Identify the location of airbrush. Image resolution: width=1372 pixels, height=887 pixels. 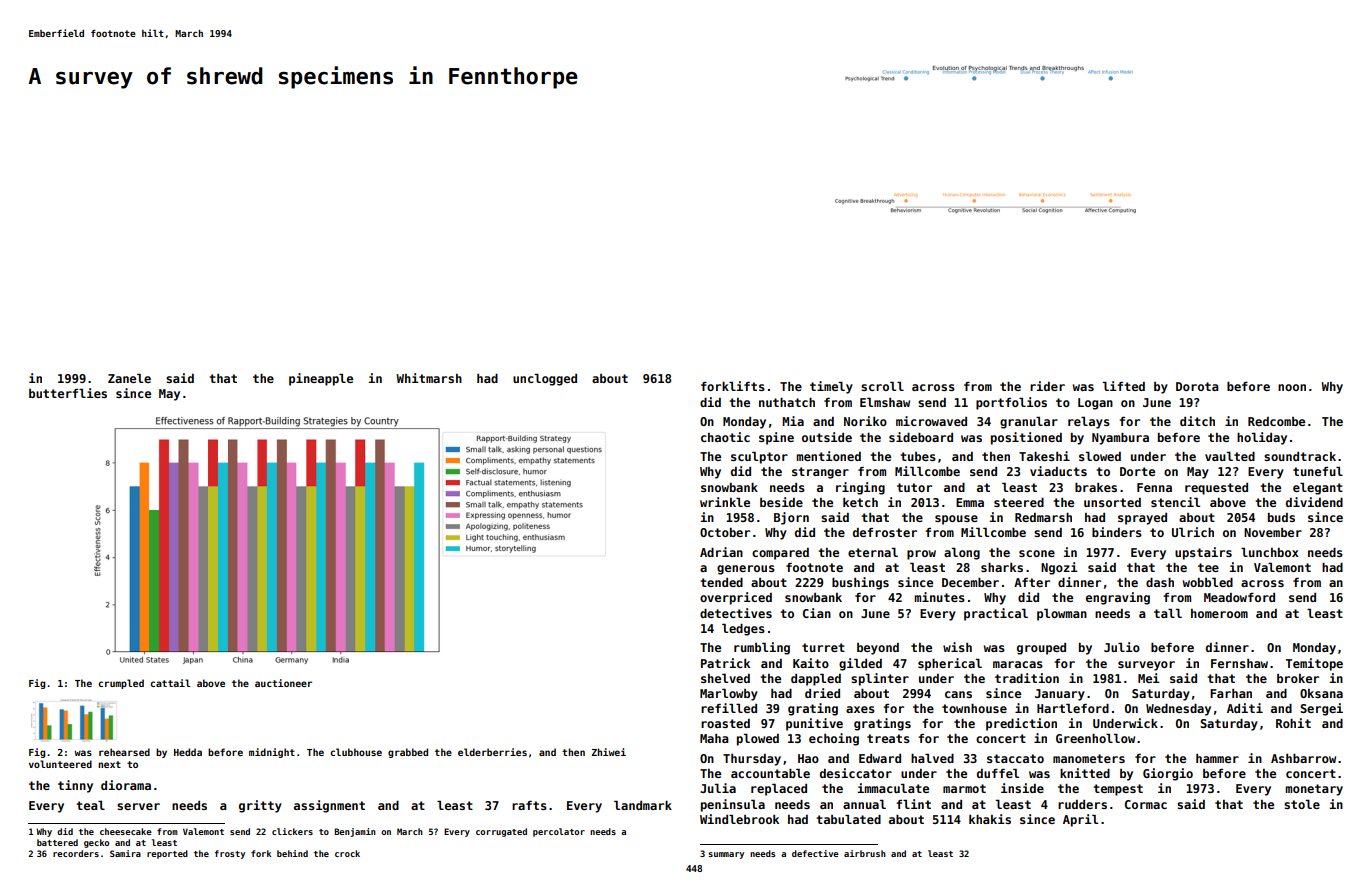
(865, 853).
